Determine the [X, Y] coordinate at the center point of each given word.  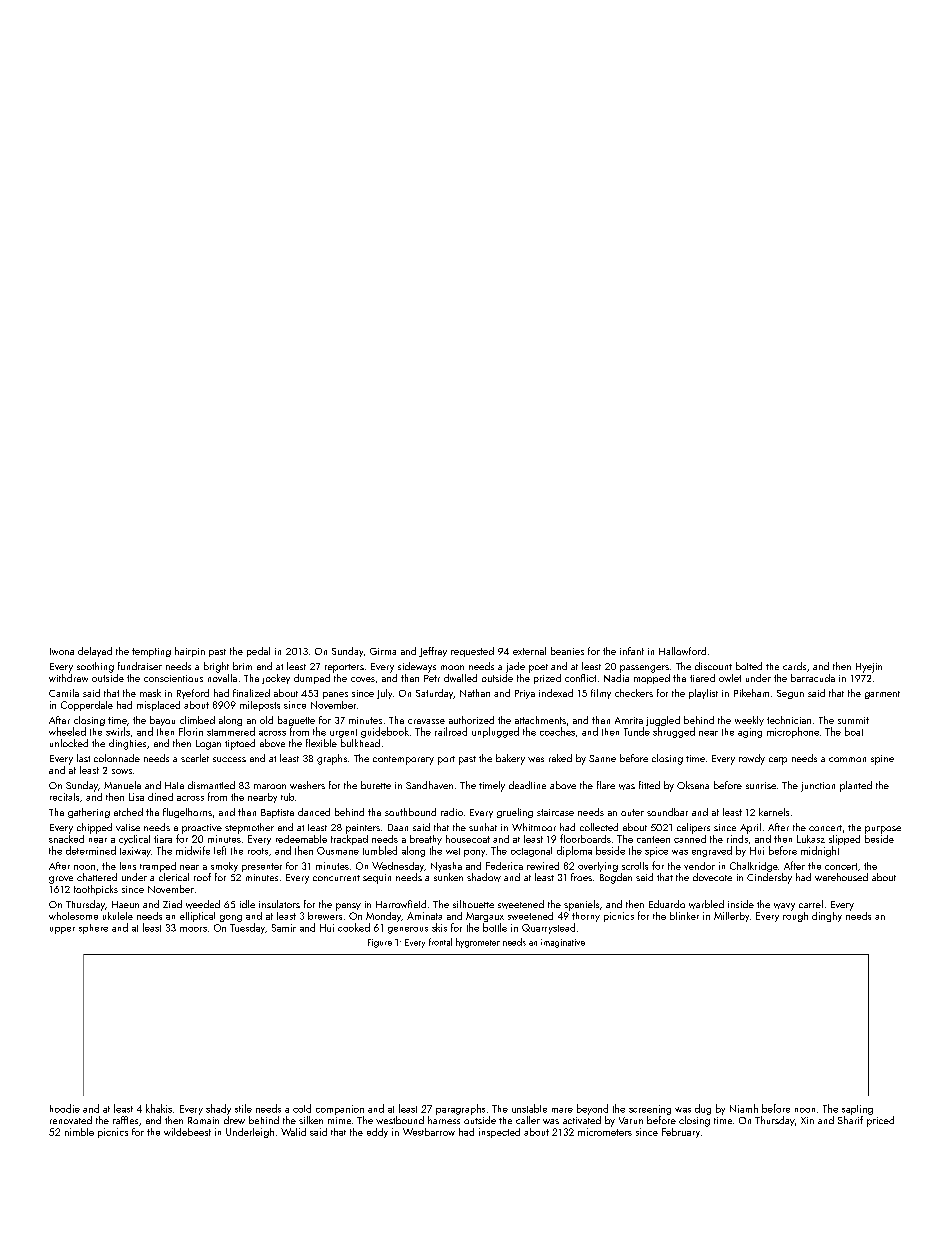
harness [444, 1120]
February [681, 1133]
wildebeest [187, 1132]
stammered [231, 731]
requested [472, 652]
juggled [663, 721]
